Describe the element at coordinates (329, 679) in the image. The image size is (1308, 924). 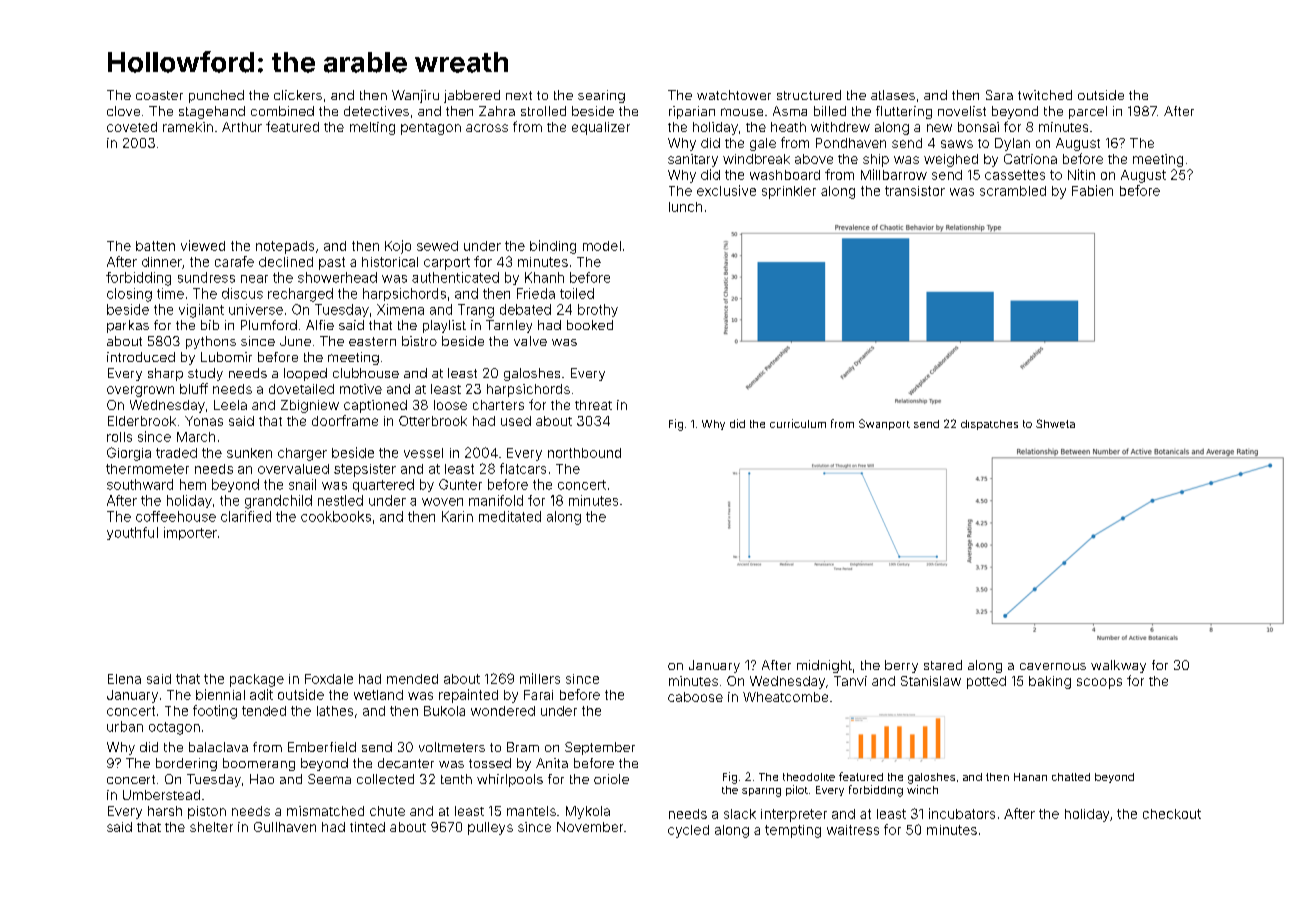
I see `Foxdale` at that location.
